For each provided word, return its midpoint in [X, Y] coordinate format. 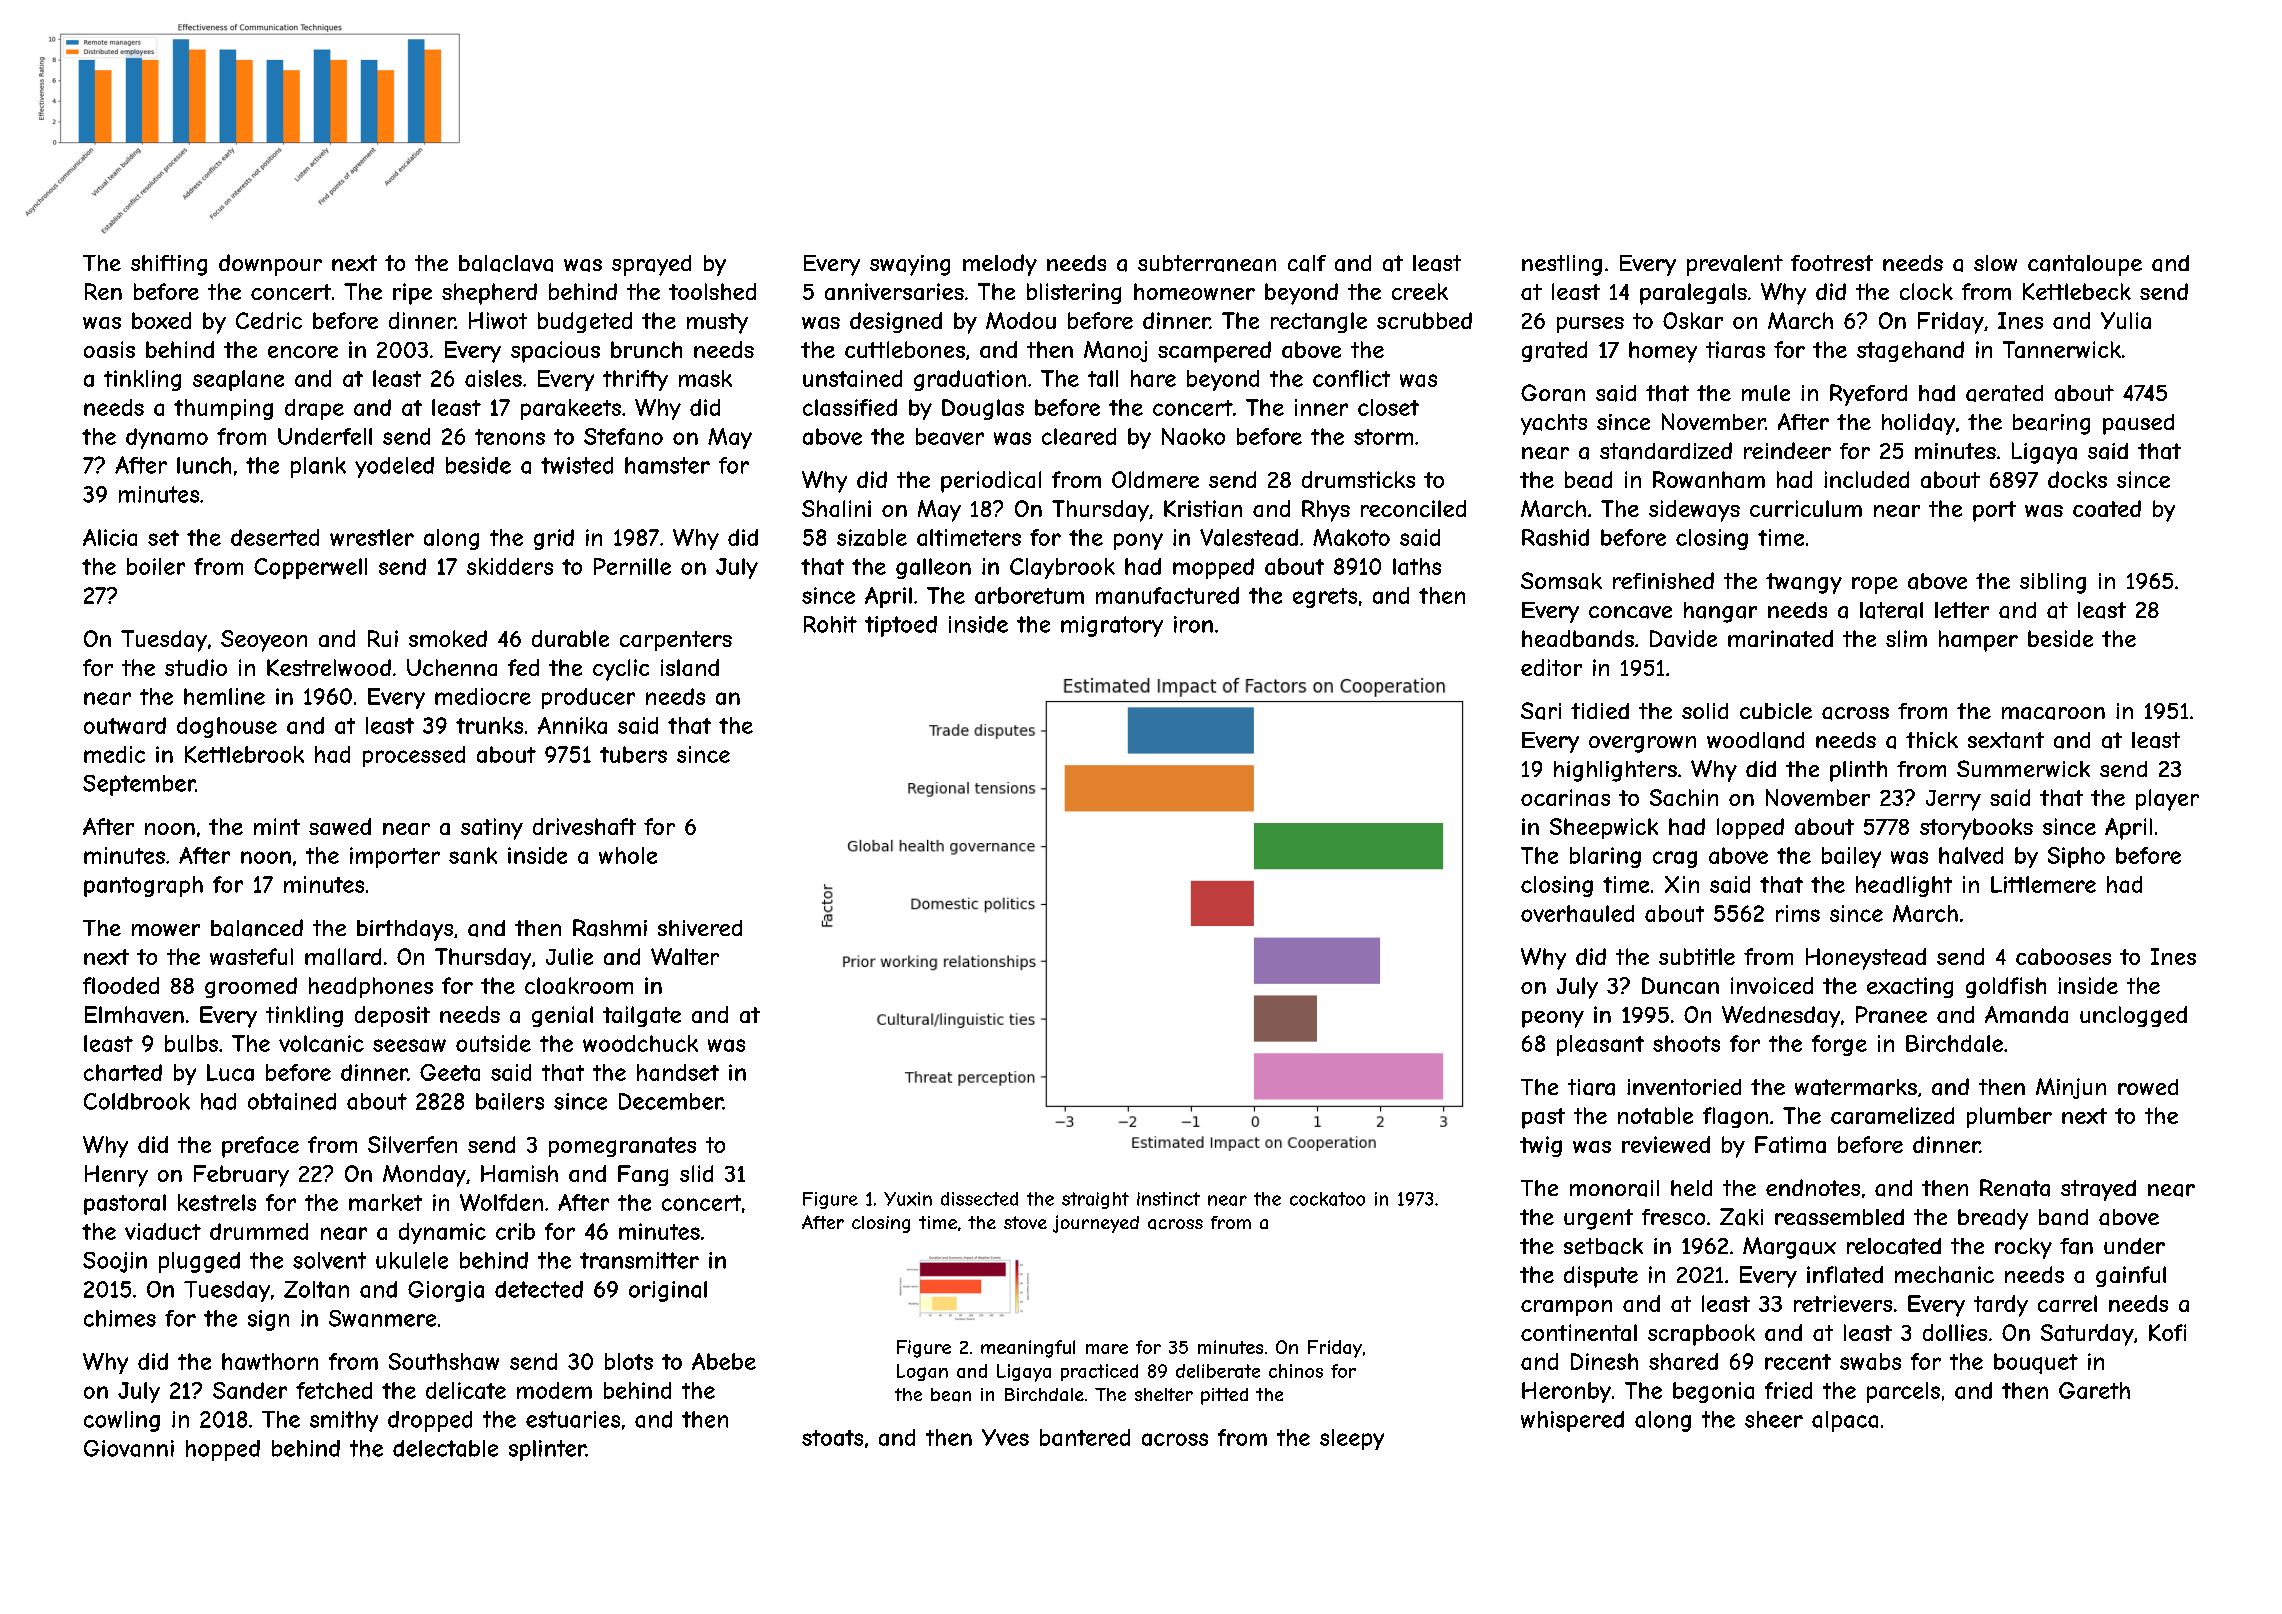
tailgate [642, 1016]
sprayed [651, 265]
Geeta [450, 1072]
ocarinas [1565, 797]
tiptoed [901, 626]
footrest [1832, 263]
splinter [547, 1450]
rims [1798, 913]
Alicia [110, 537]
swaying [910, 265]
